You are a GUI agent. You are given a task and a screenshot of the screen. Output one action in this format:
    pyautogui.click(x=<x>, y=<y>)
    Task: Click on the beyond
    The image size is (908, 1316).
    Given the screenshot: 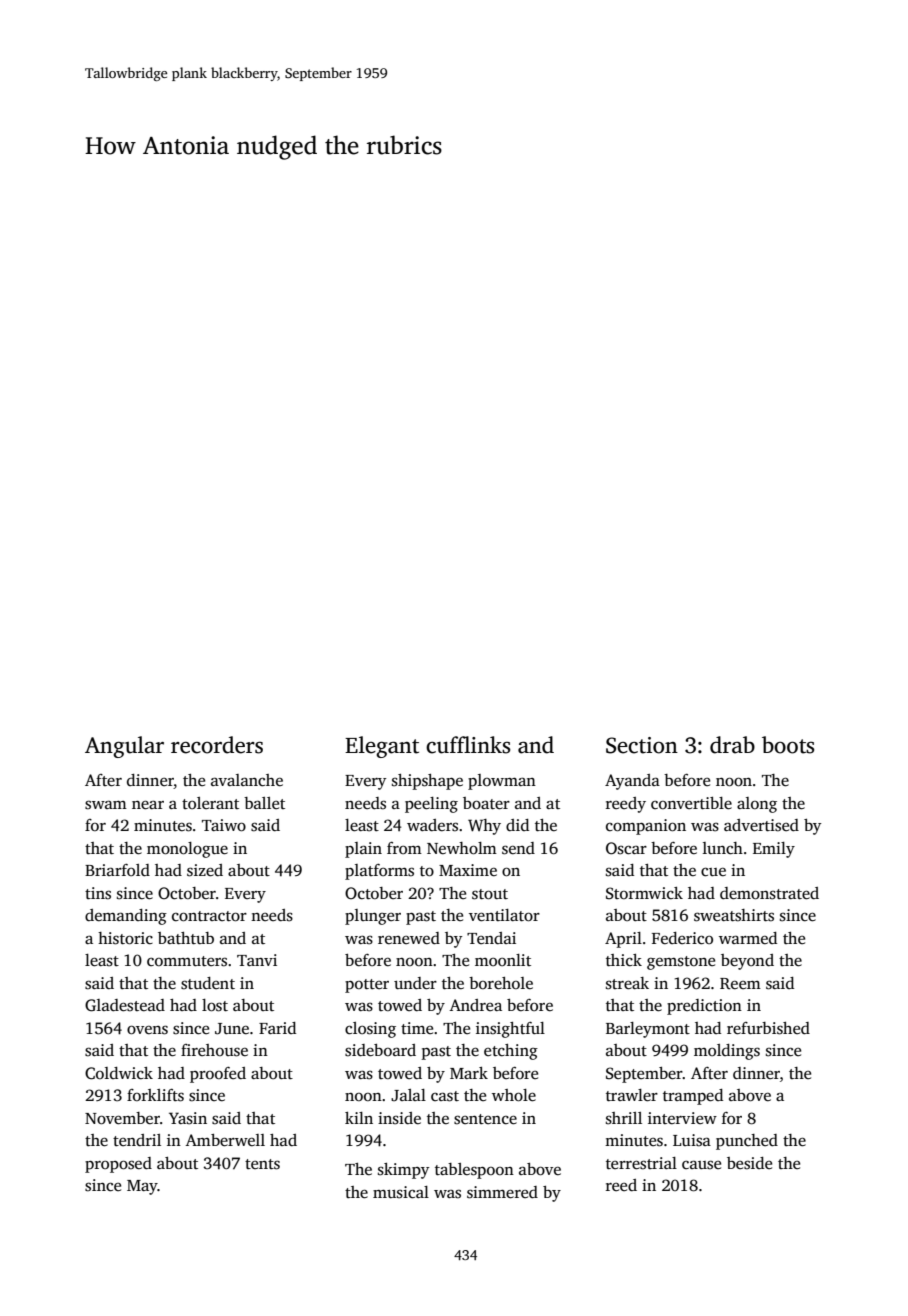 What is the action you would take?
    pyautogui.click(x=747, y=962)
